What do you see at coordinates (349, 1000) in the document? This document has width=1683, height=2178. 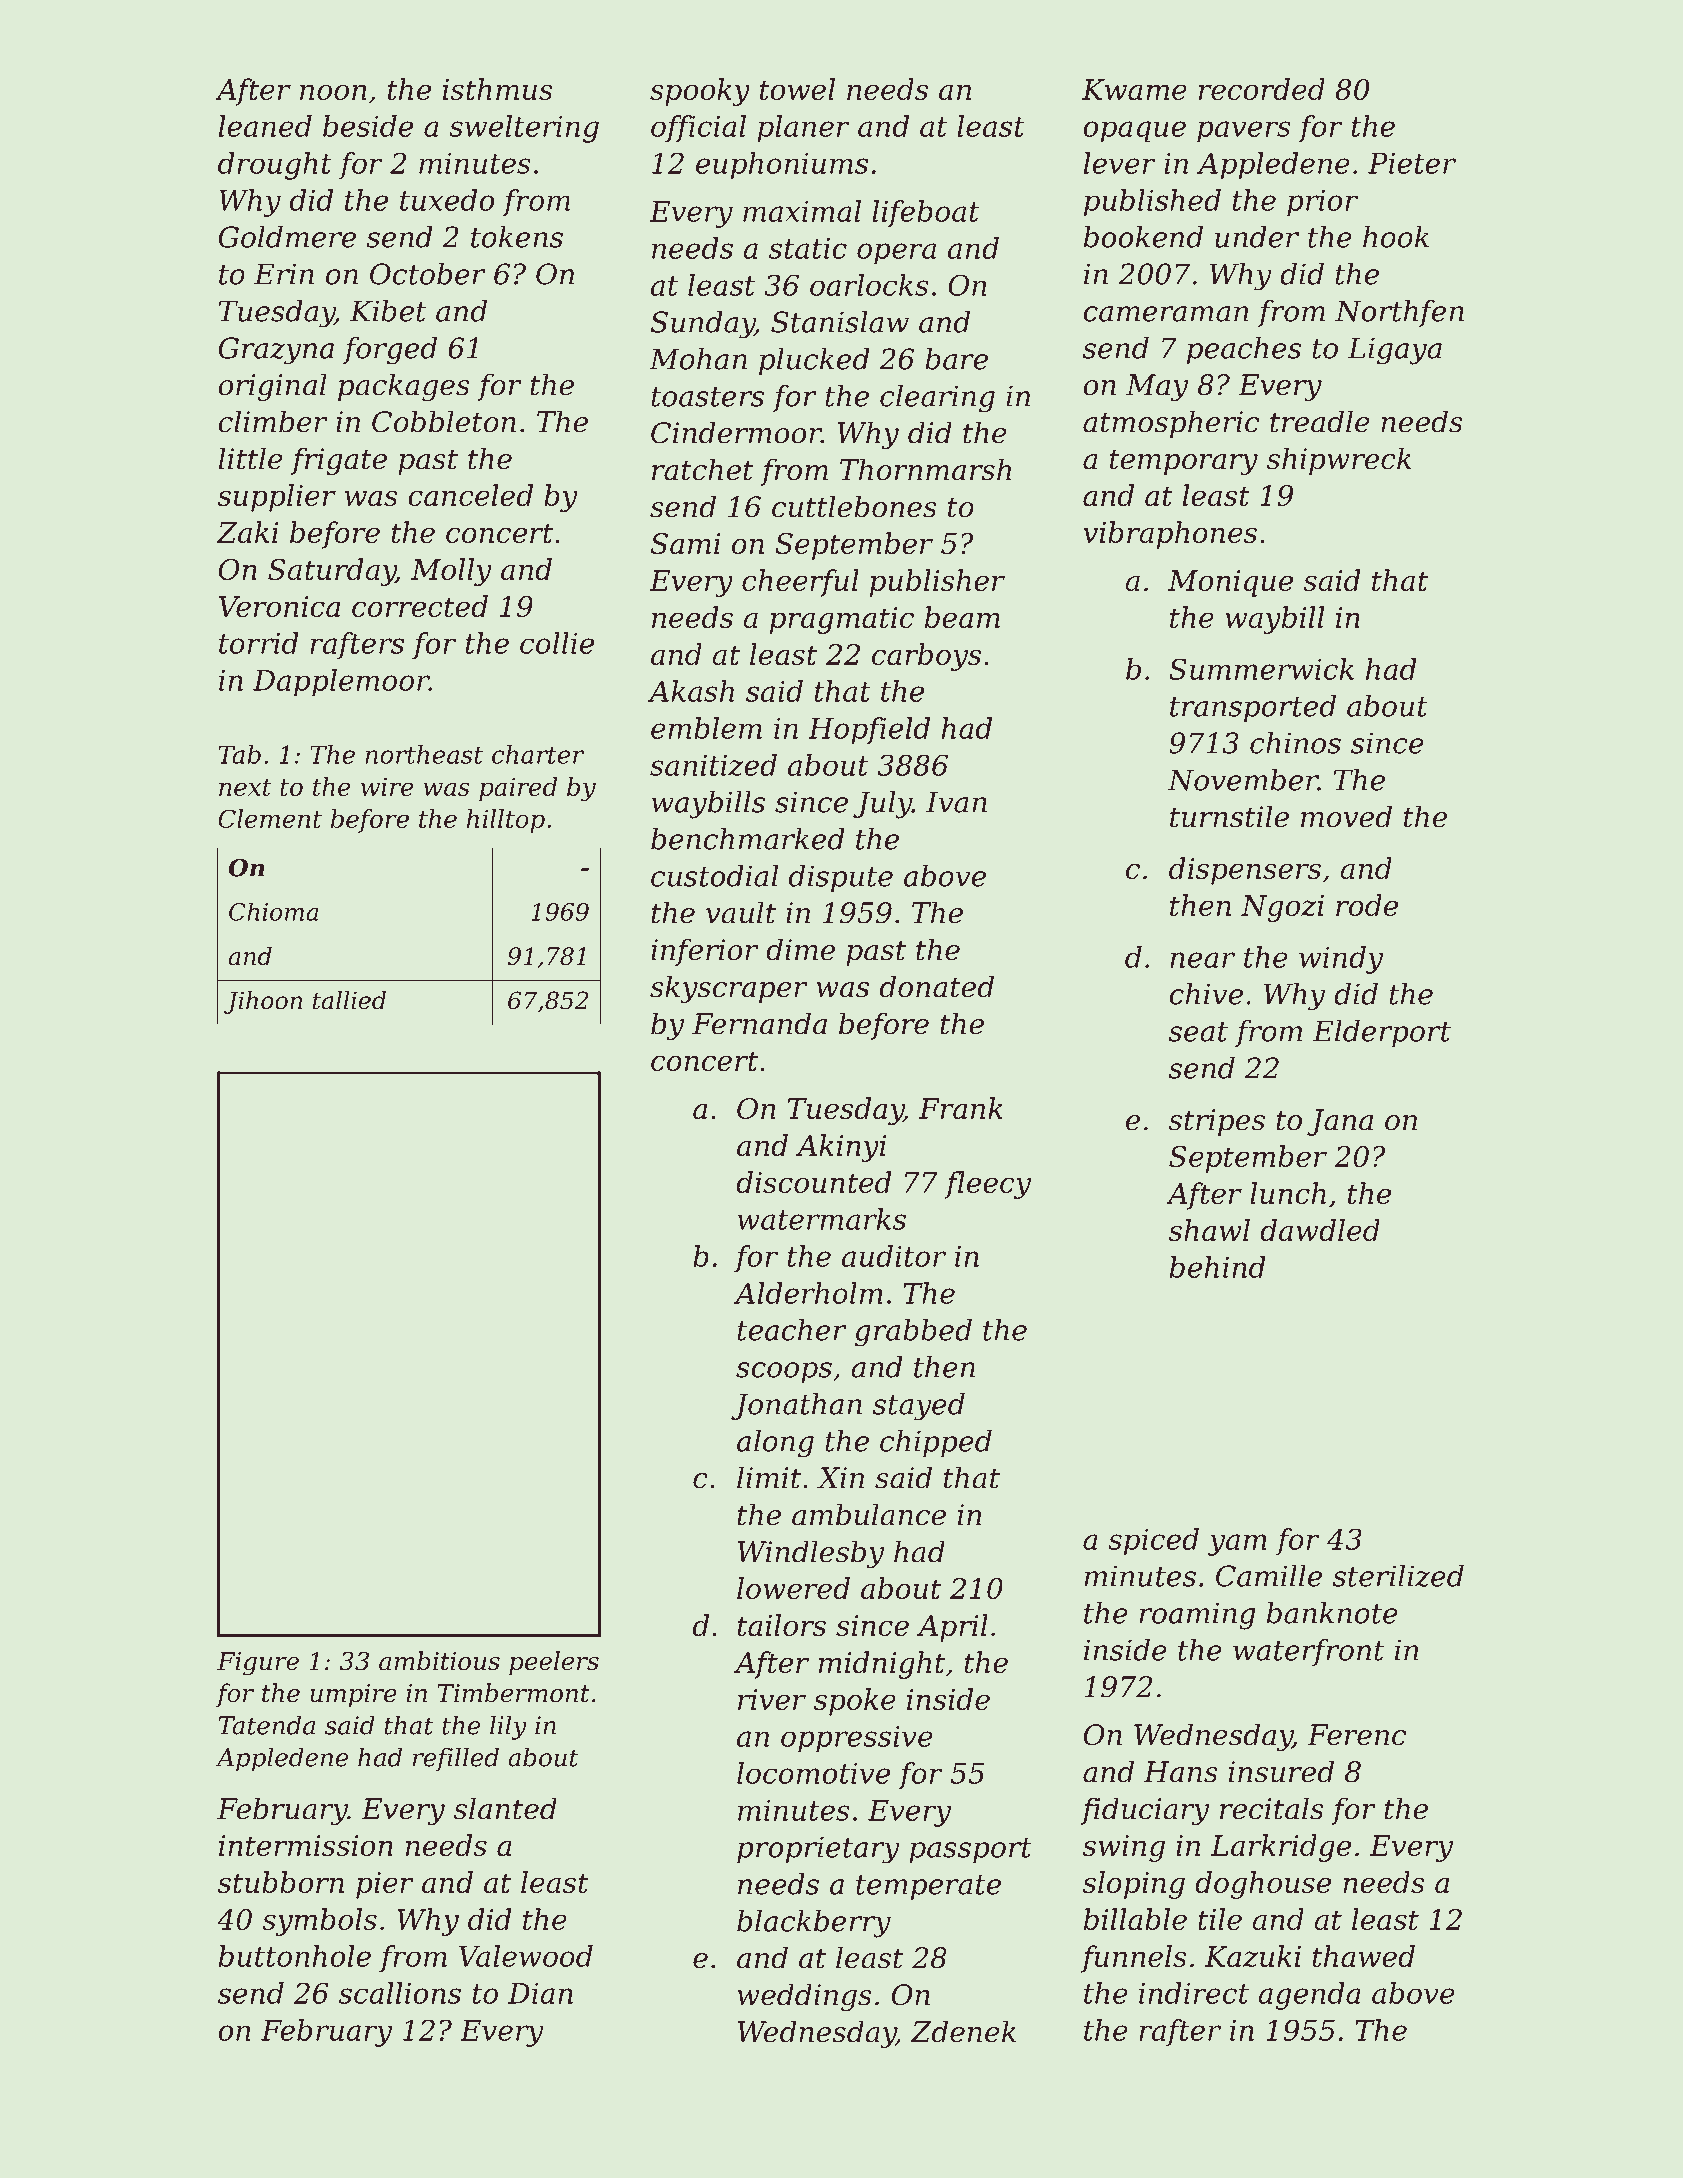 I see `tallied` at bounding box center [349, 1000].
